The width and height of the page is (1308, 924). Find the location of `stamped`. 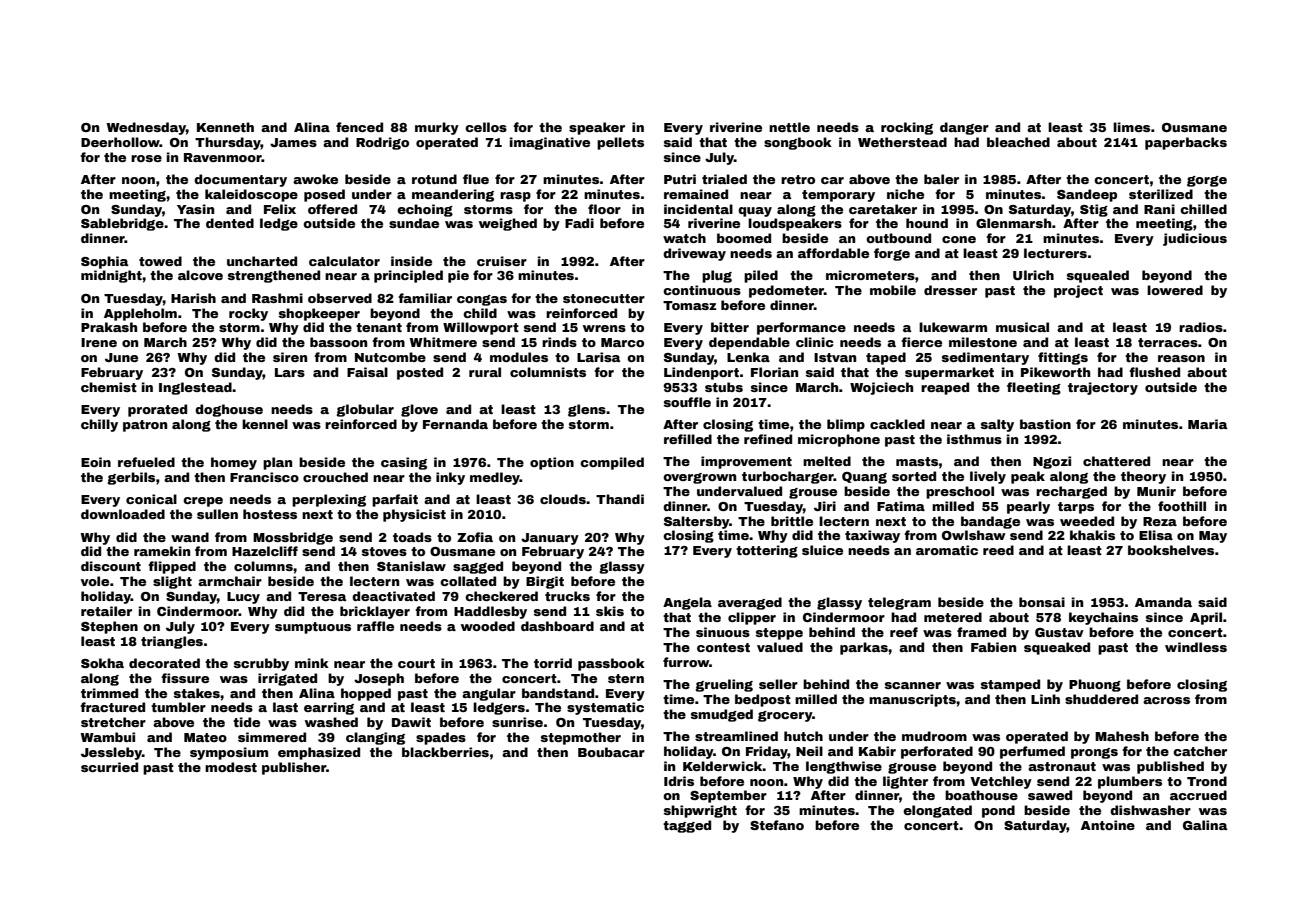

stamped is located at coordinates (1010, 685).
